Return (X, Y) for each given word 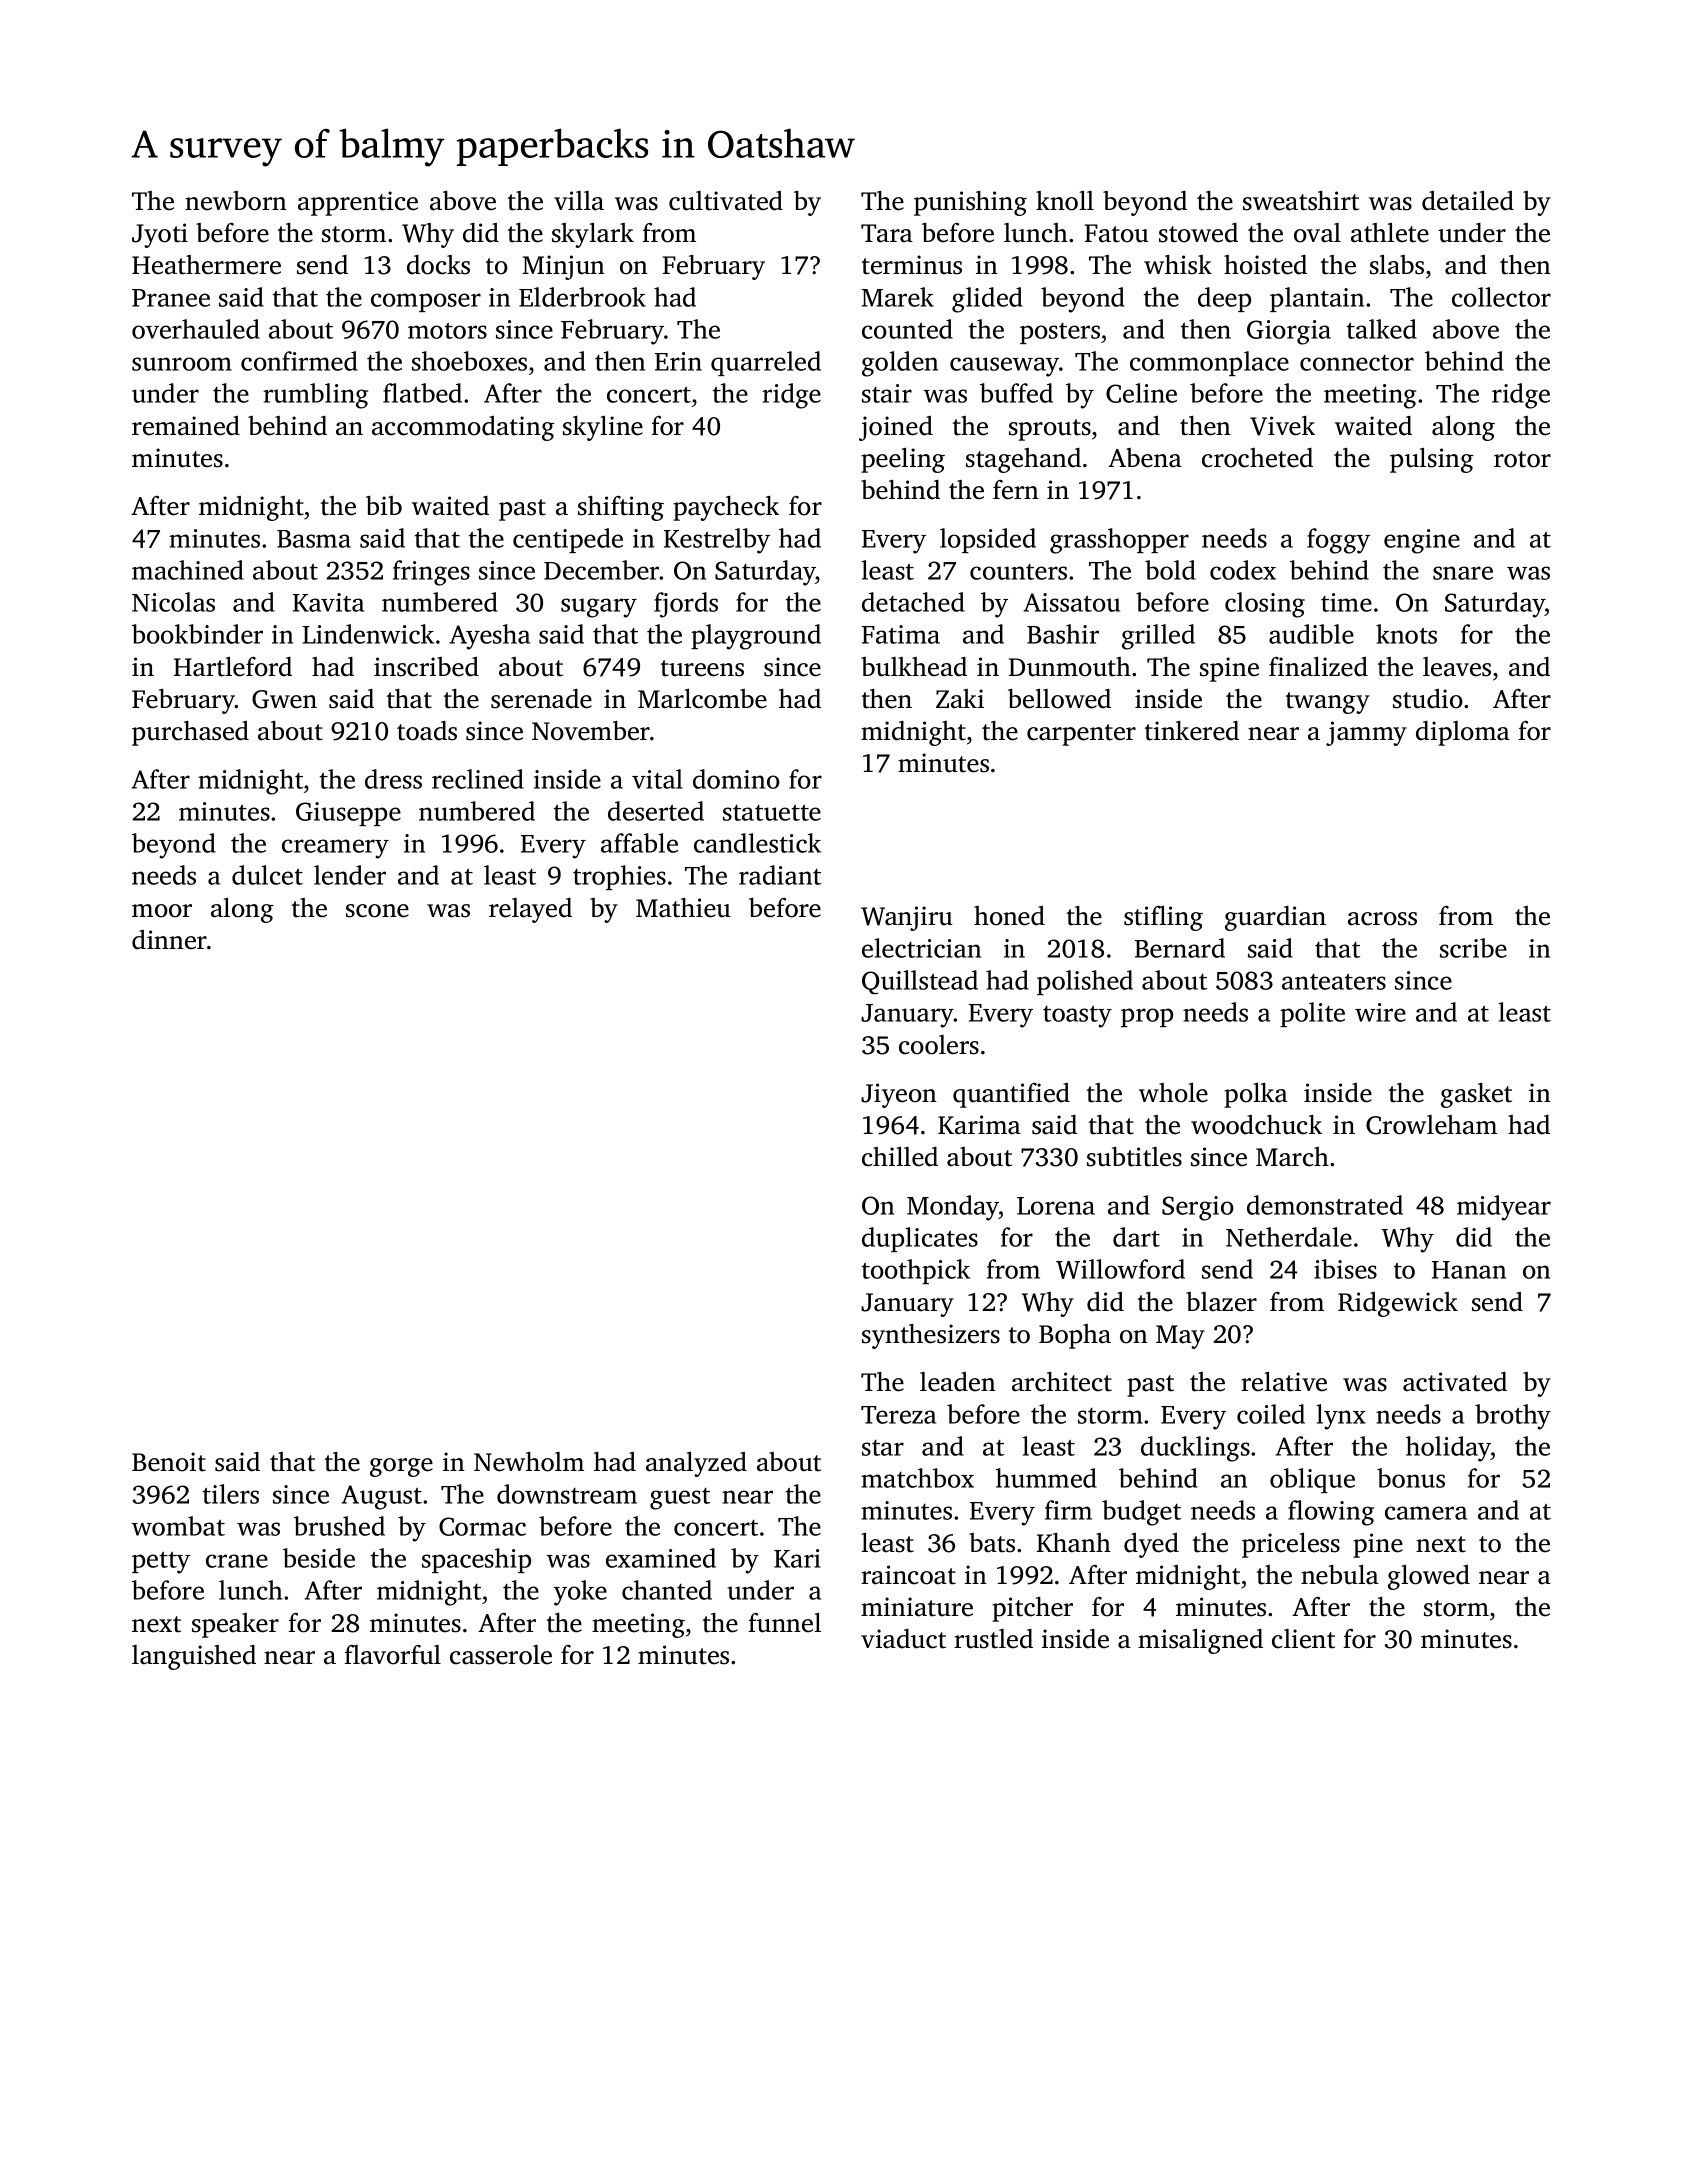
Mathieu (683, 908)
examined (661, 1558)
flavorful (392, 1655)
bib (384, 505)
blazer (1221, 1302)
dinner (169, 940)
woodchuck (1256, 1125)
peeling (903, 460)
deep (1224, 299)
